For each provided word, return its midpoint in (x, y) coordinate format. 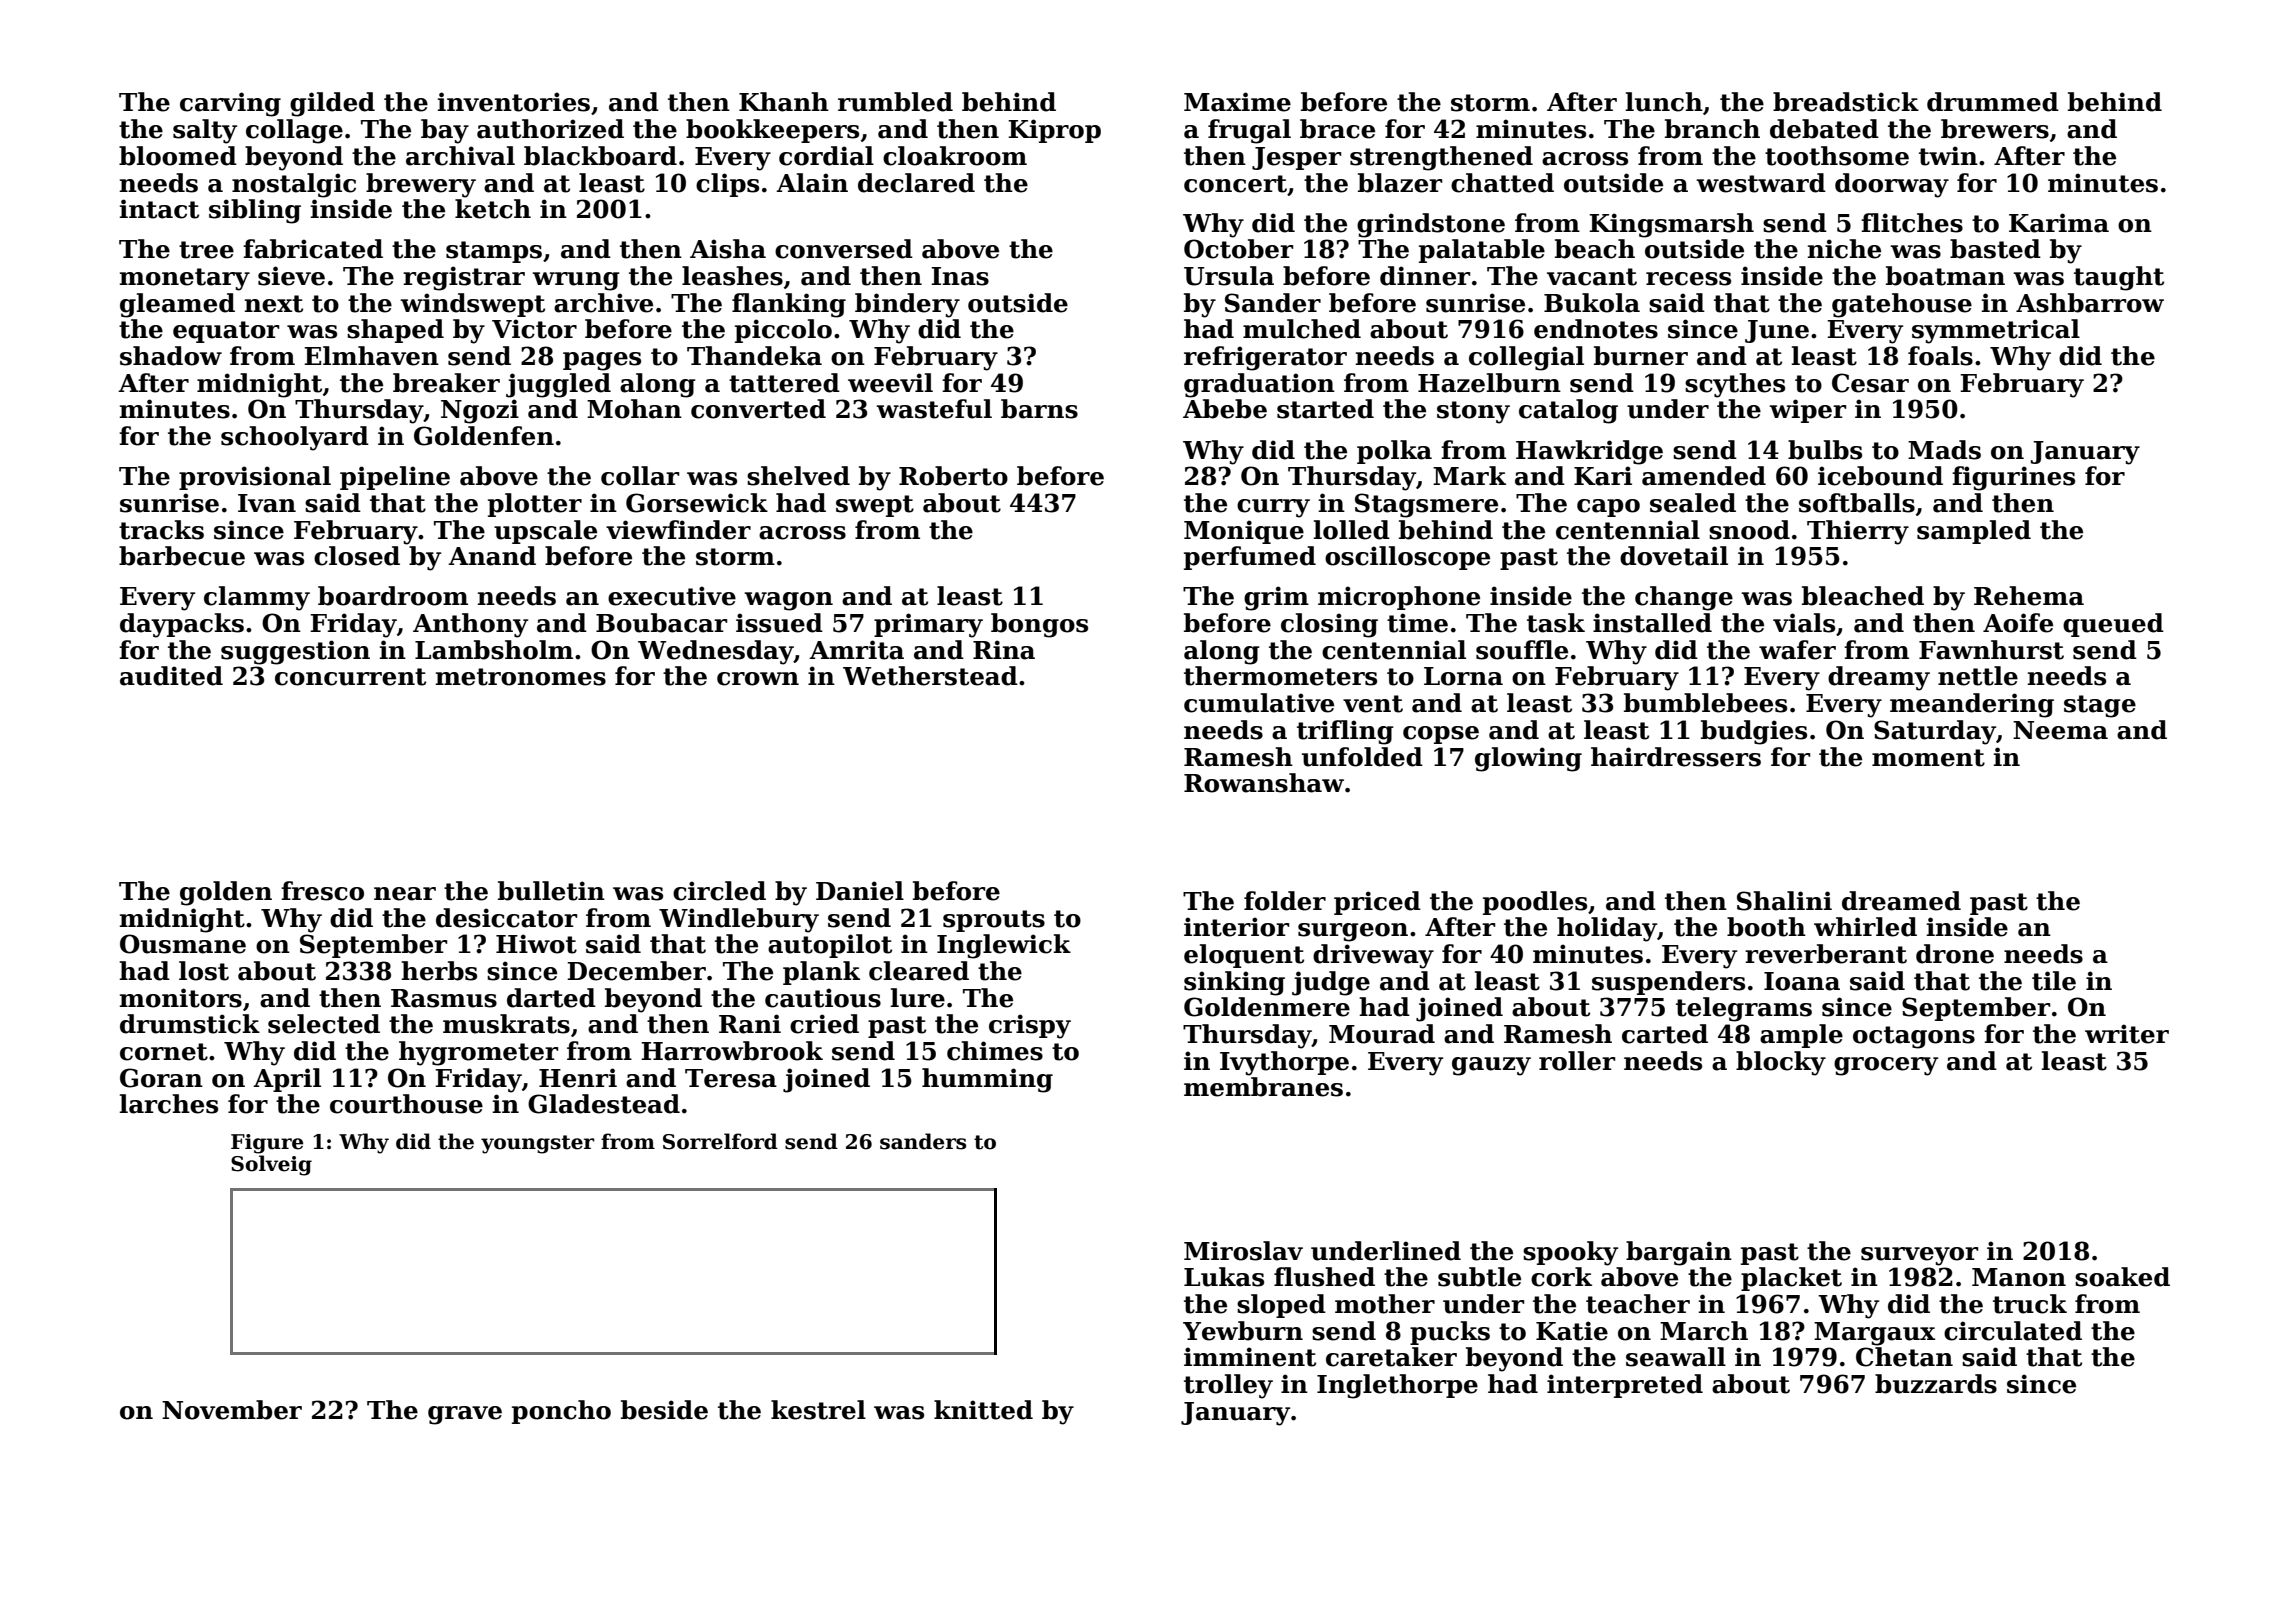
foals (1940, 356)
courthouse (406, 1104)
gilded (332, 104)
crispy (1030, 1026)
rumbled (895, 102)
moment (1928, 758)
